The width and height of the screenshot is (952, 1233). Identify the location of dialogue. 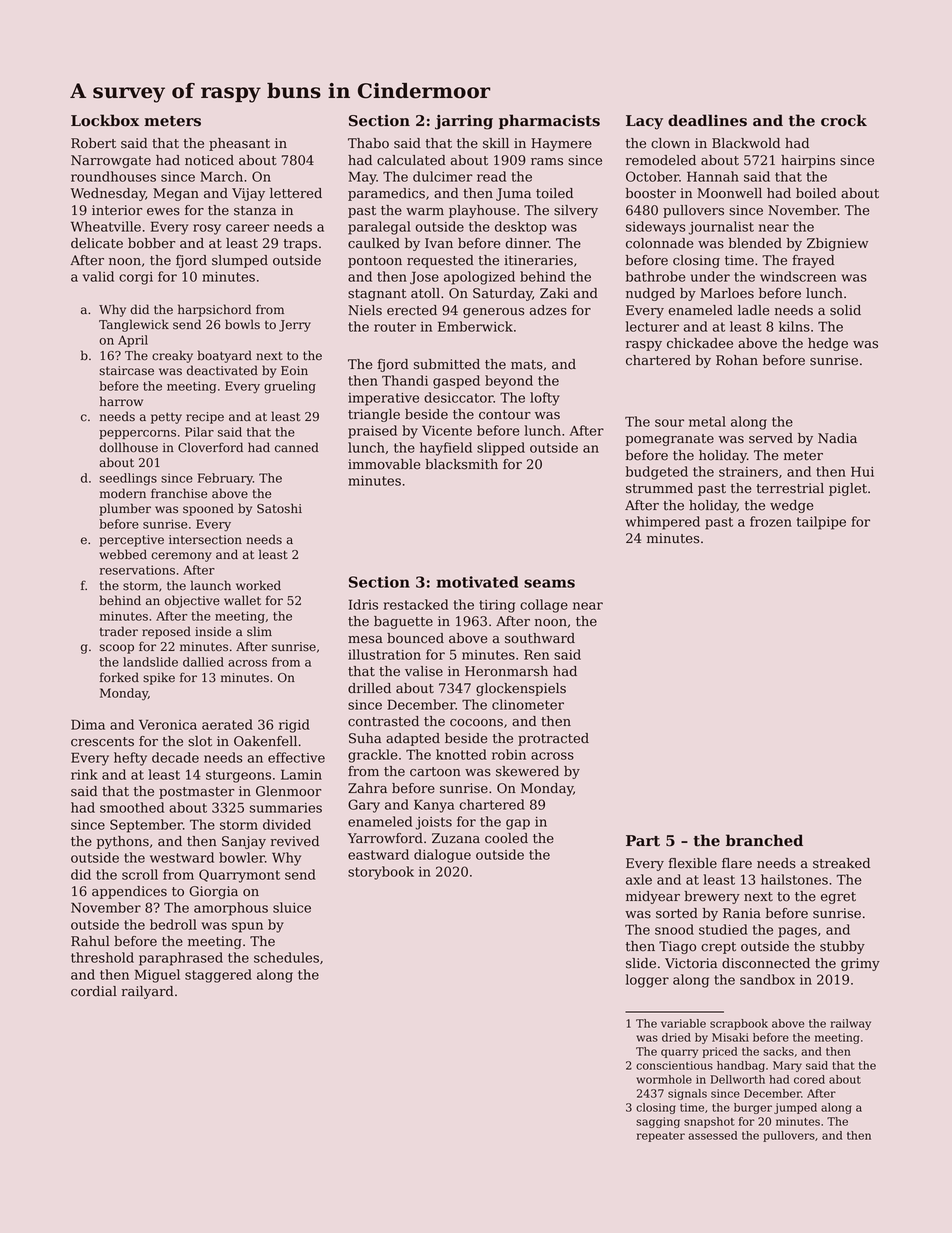
(442, 856).
